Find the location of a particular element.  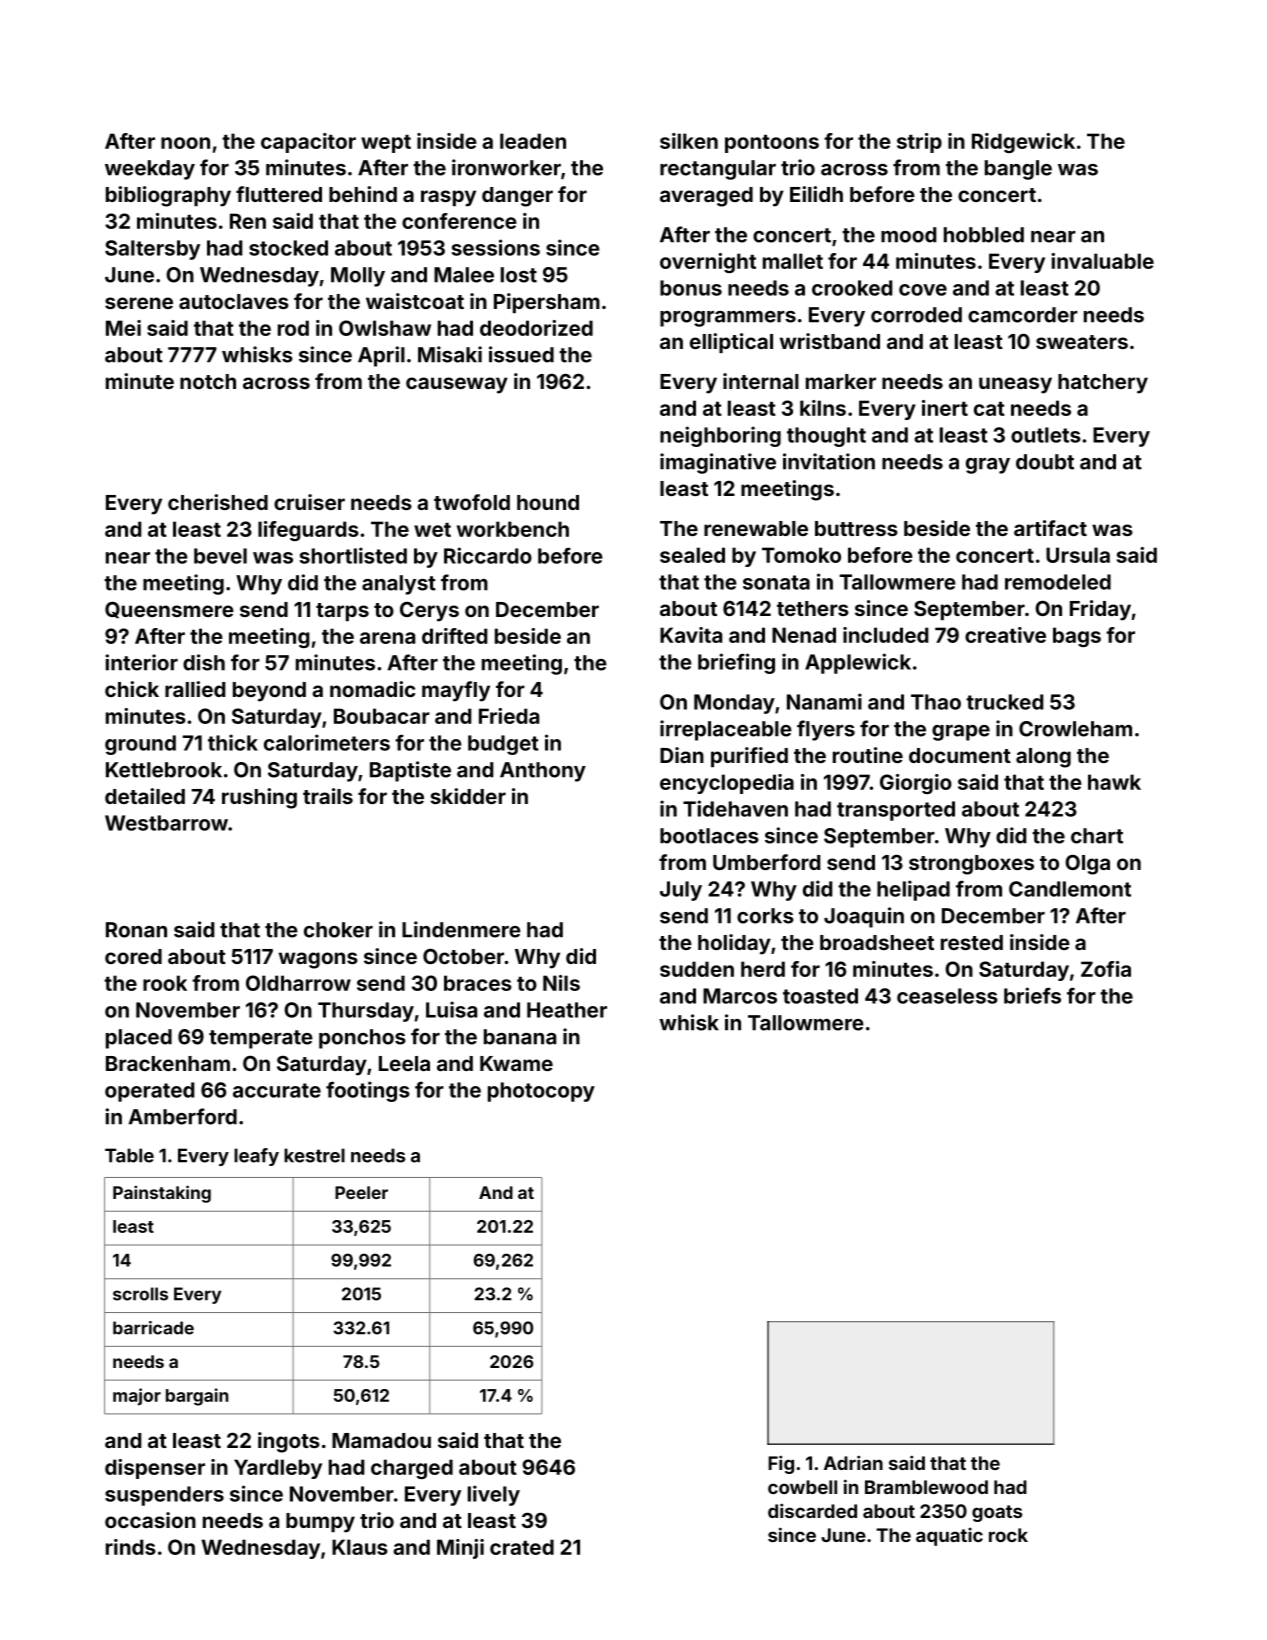

herd is located at coordinates (763, 969).
